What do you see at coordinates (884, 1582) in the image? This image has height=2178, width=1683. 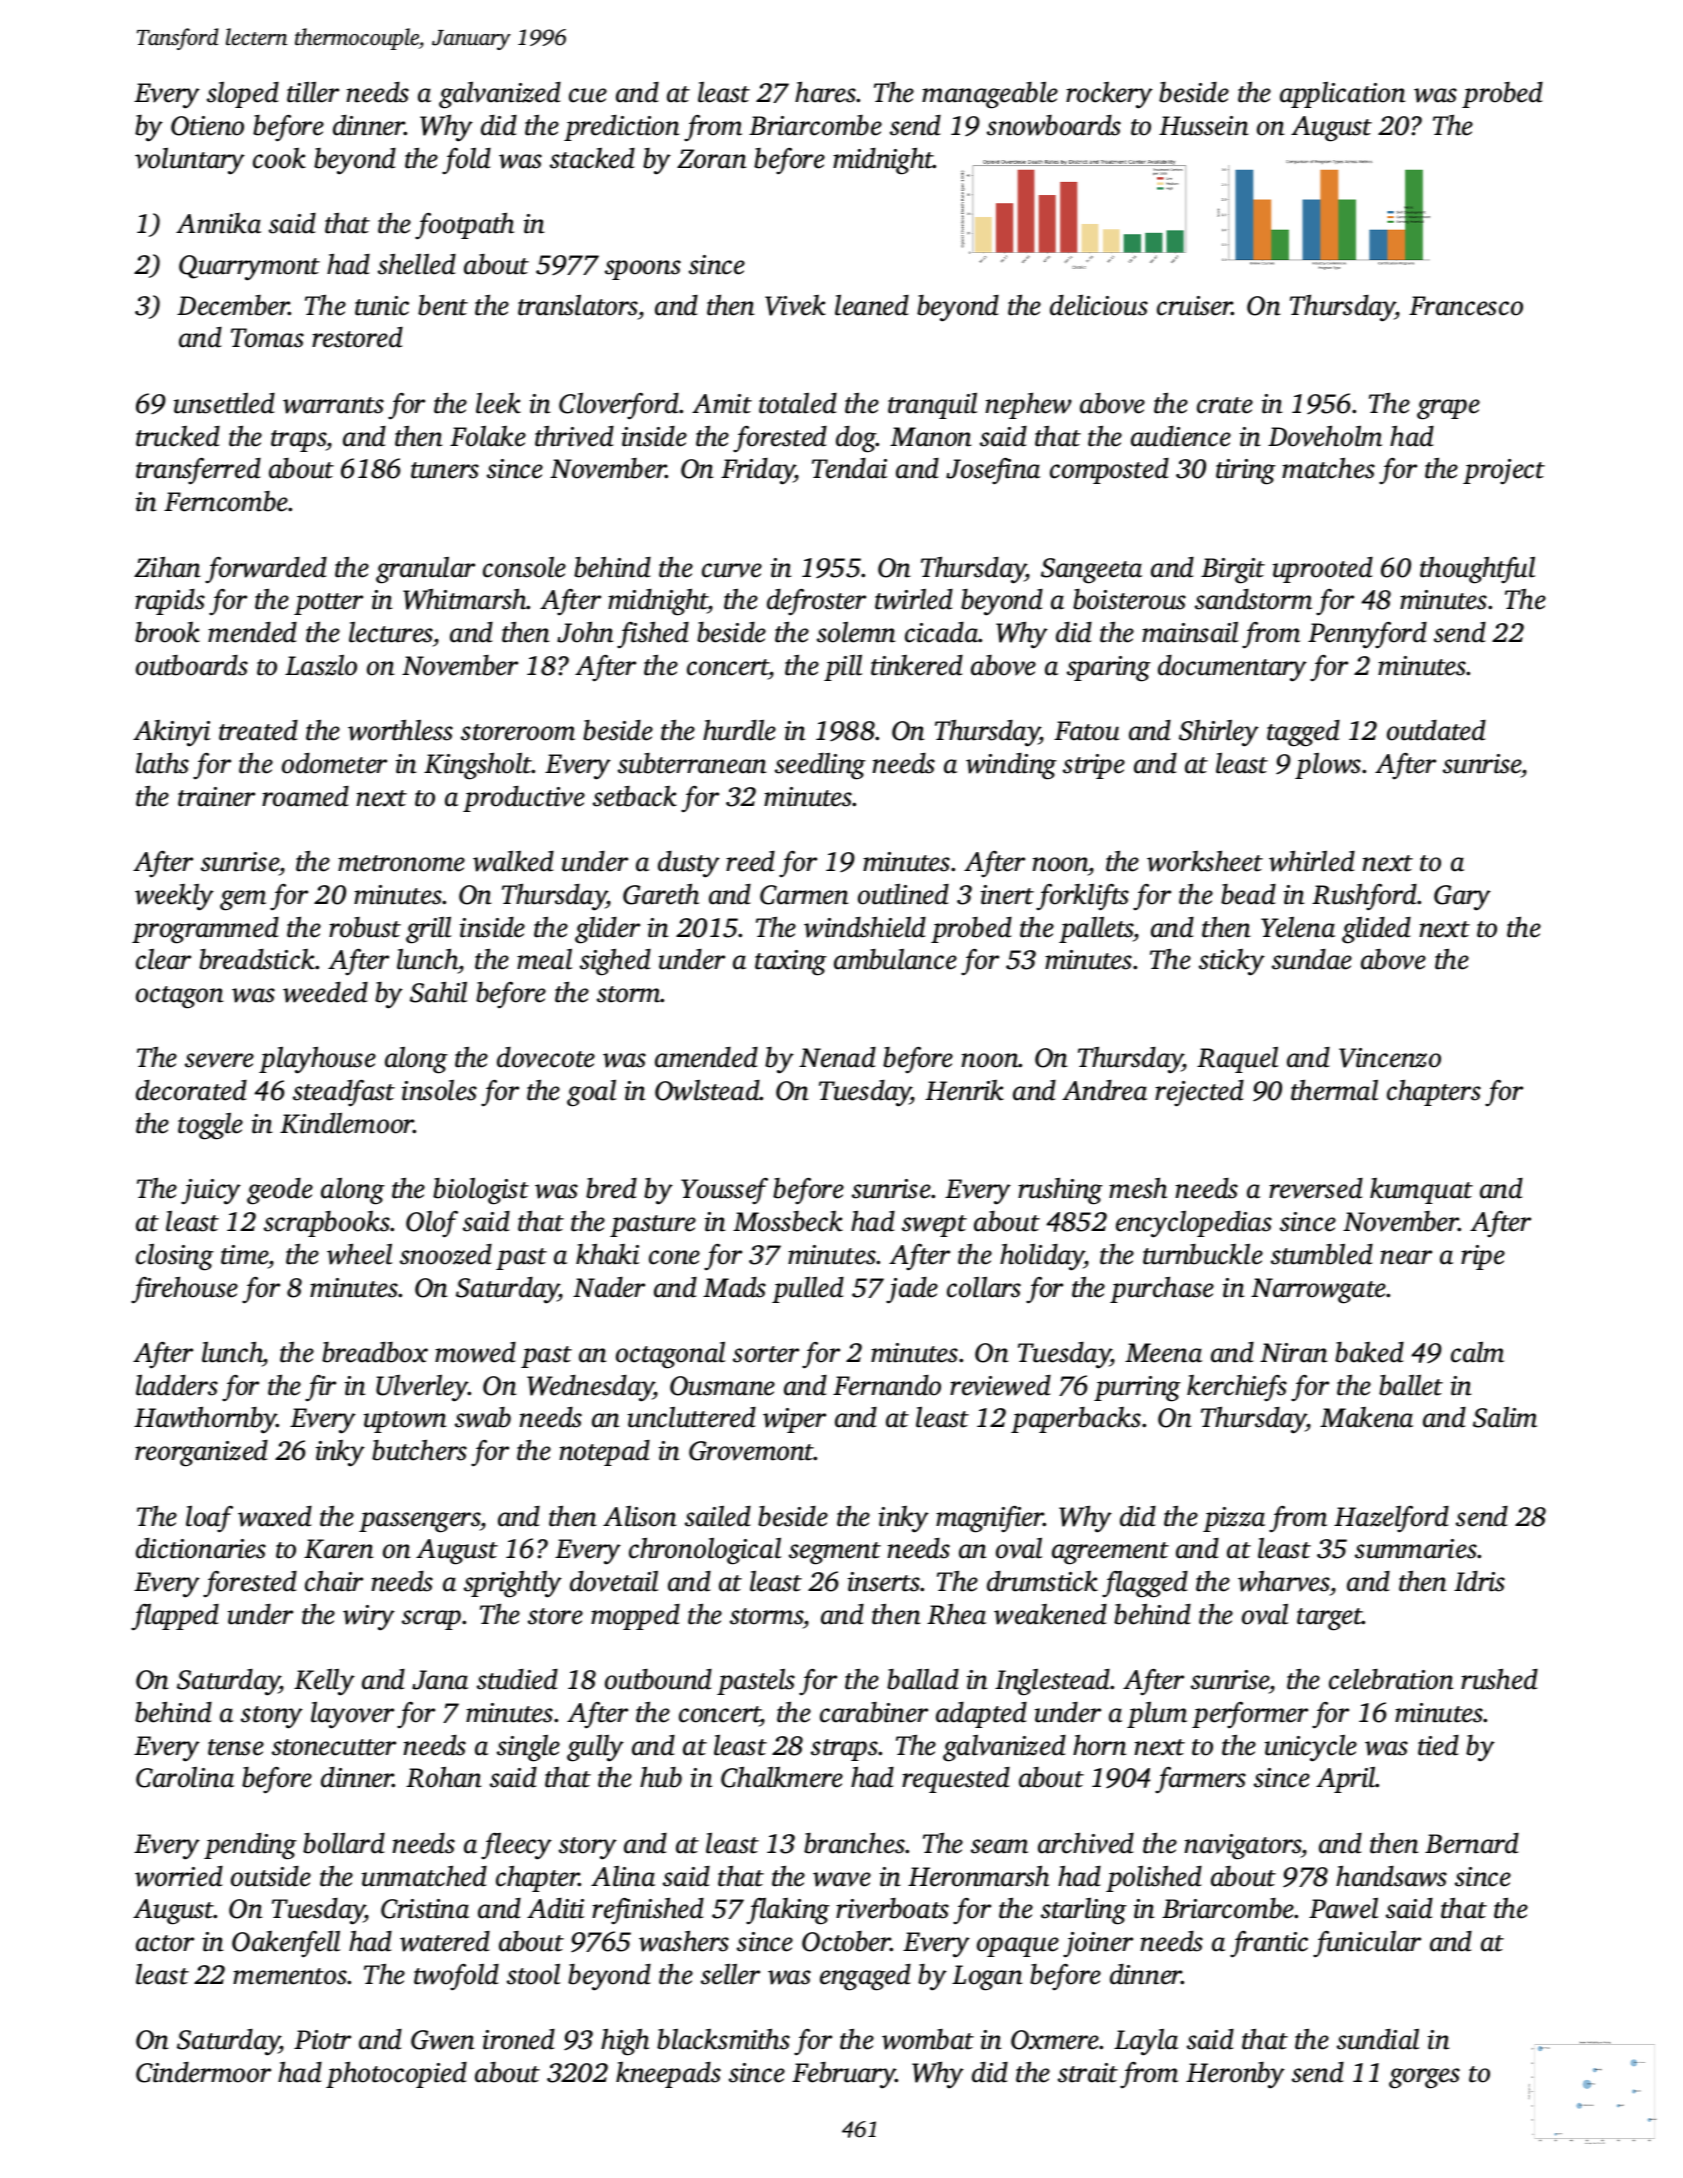 I see `inserts` at bounding box center [884, 1582].
